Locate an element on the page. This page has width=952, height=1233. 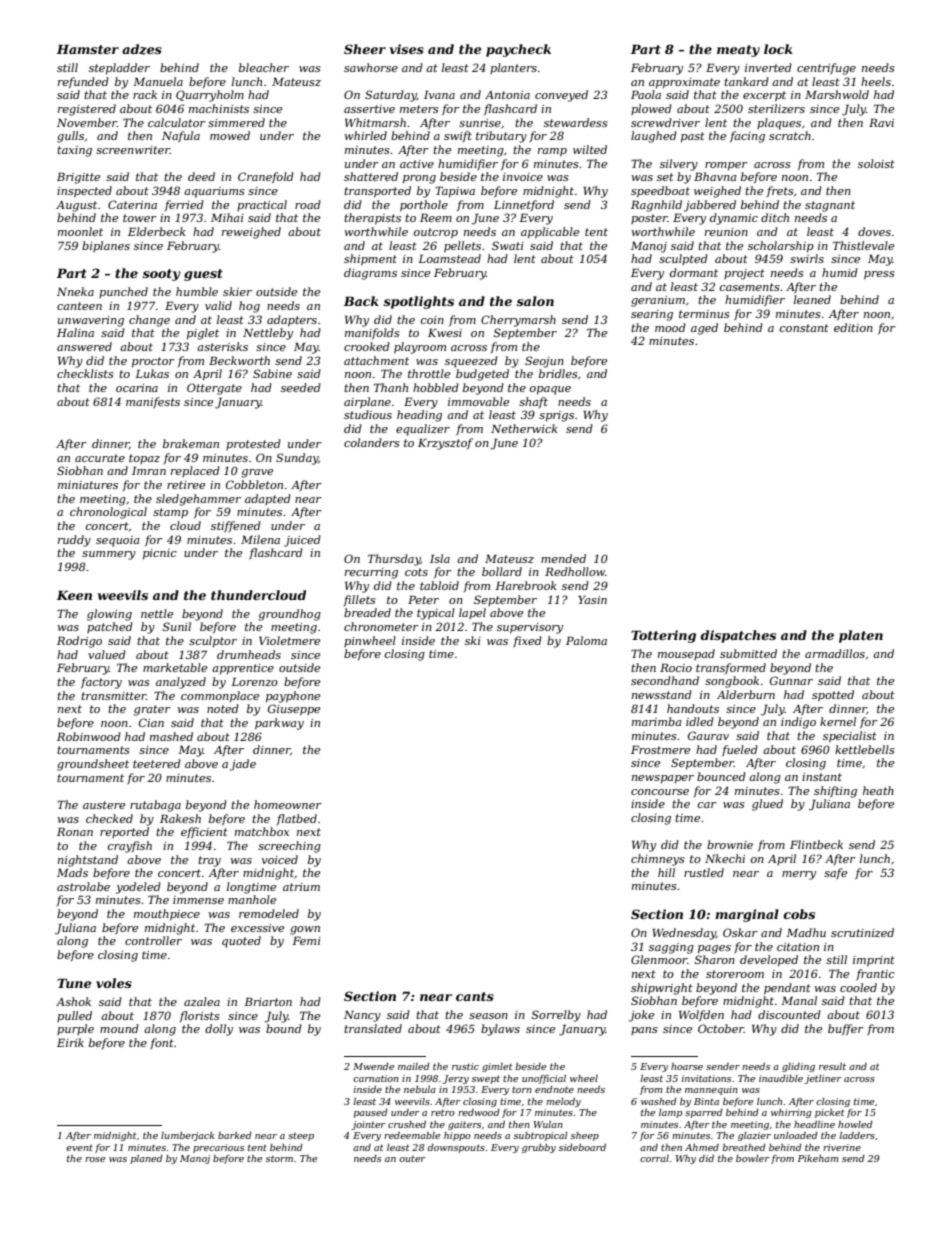
vises is located at coordinates (407, 49).
